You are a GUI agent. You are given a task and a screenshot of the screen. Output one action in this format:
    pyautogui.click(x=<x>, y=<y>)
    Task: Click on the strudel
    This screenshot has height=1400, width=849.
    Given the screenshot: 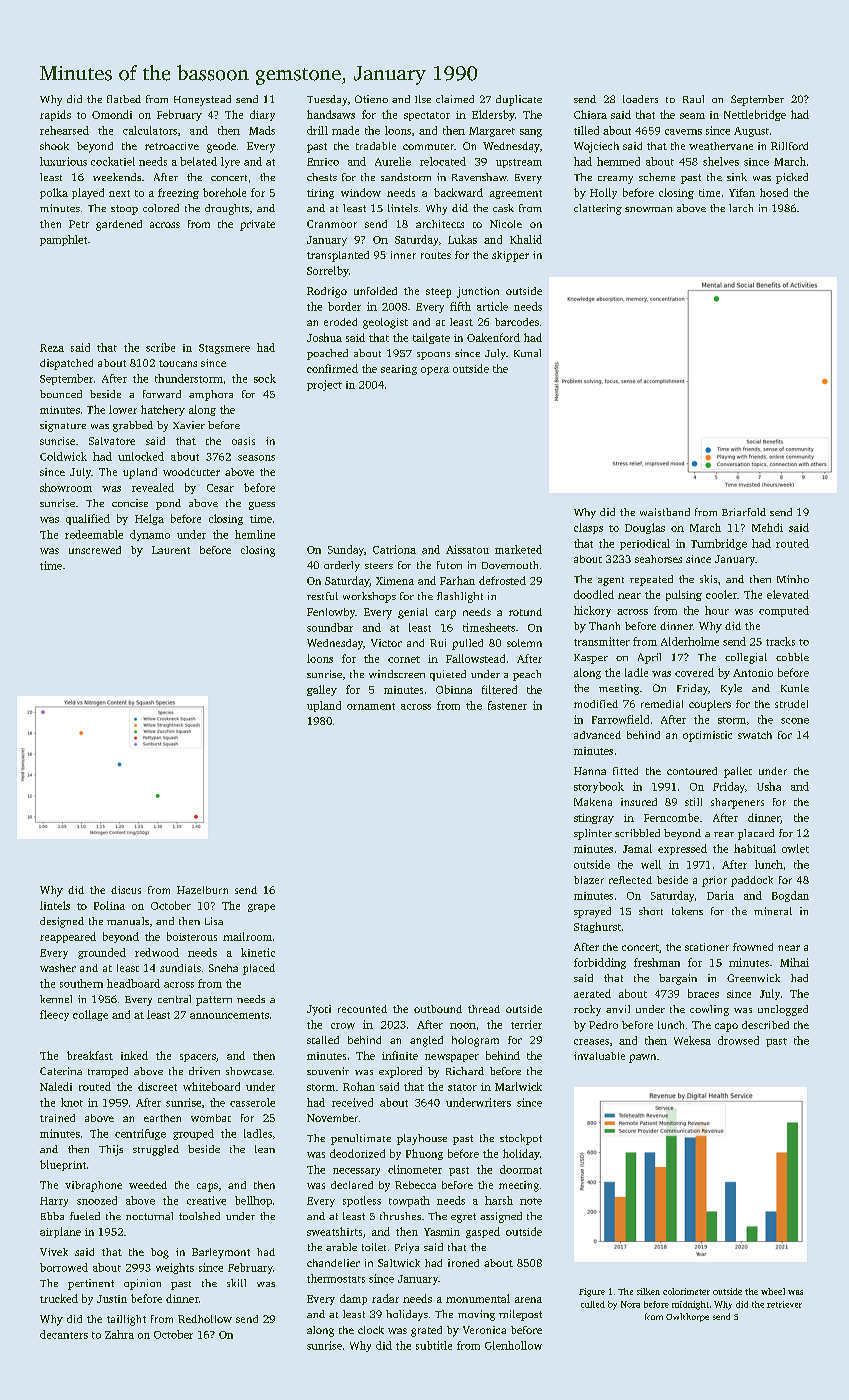 What is the action you would take?
    pyautogui.click(x=791, y=704)
